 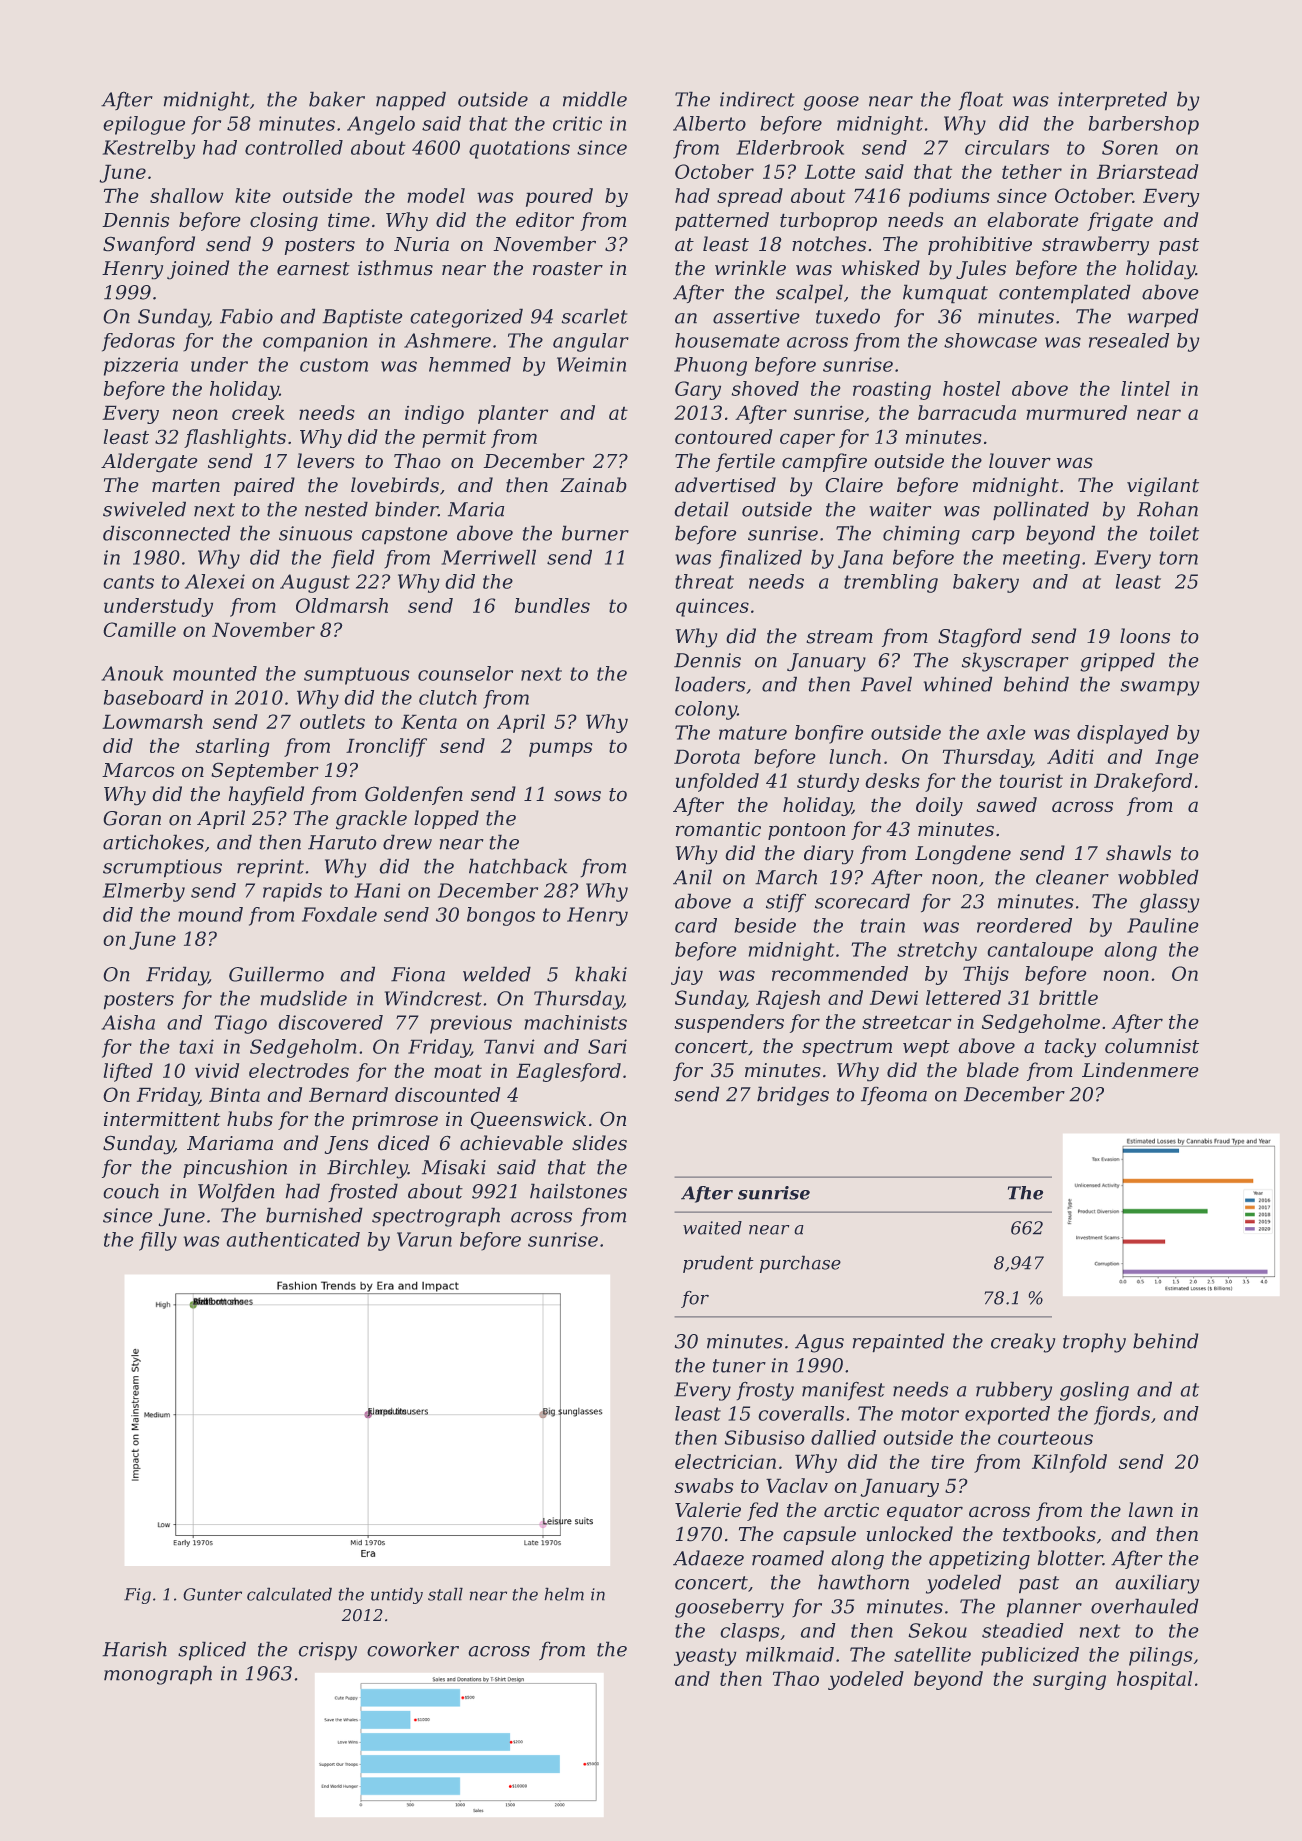 I want to click on napped, so click(x=411, y=101).
